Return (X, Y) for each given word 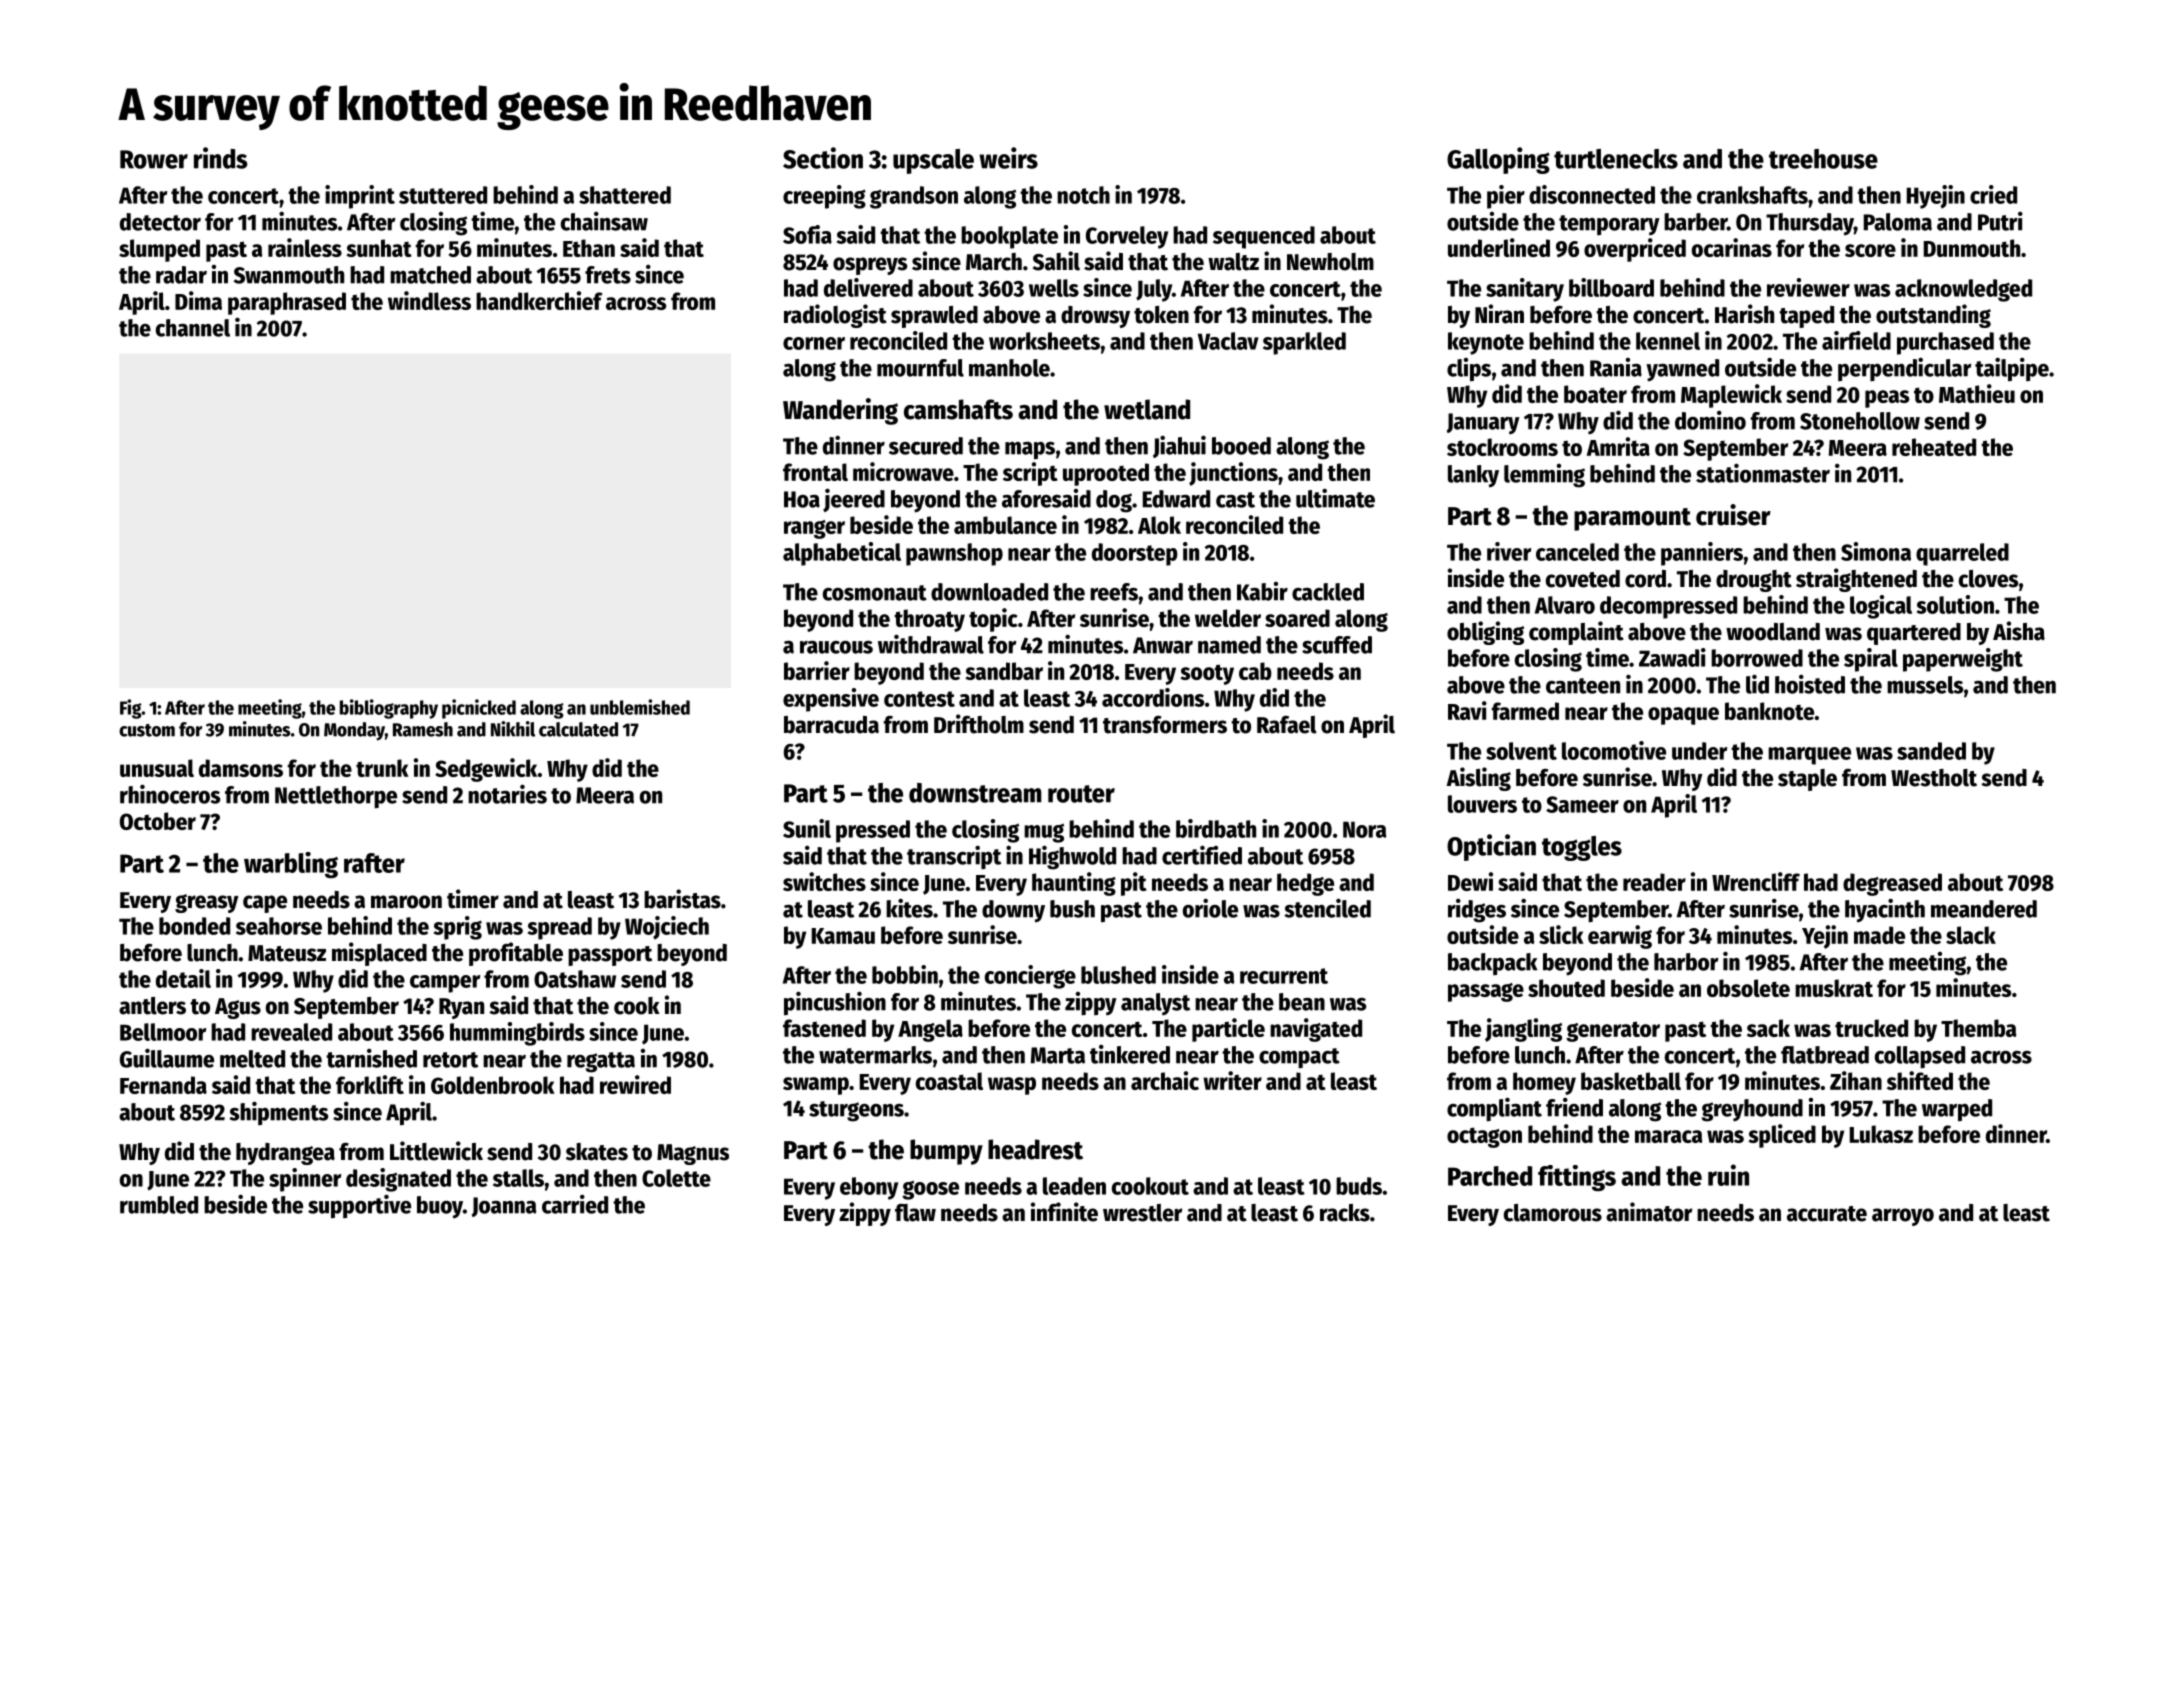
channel (193, 328)
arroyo (1903, 1217)
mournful (920, 368)
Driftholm (979, 724)
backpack (1492, 964)
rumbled (159, 1205)
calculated (578, 729)
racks (1345, 1213)
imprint (360, 197)
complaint (1576, 633)
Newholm (1330, 262)
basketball (1631, 1081)
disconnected (1592, 194)
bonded (194, 926)
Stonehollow (1860, 421)
